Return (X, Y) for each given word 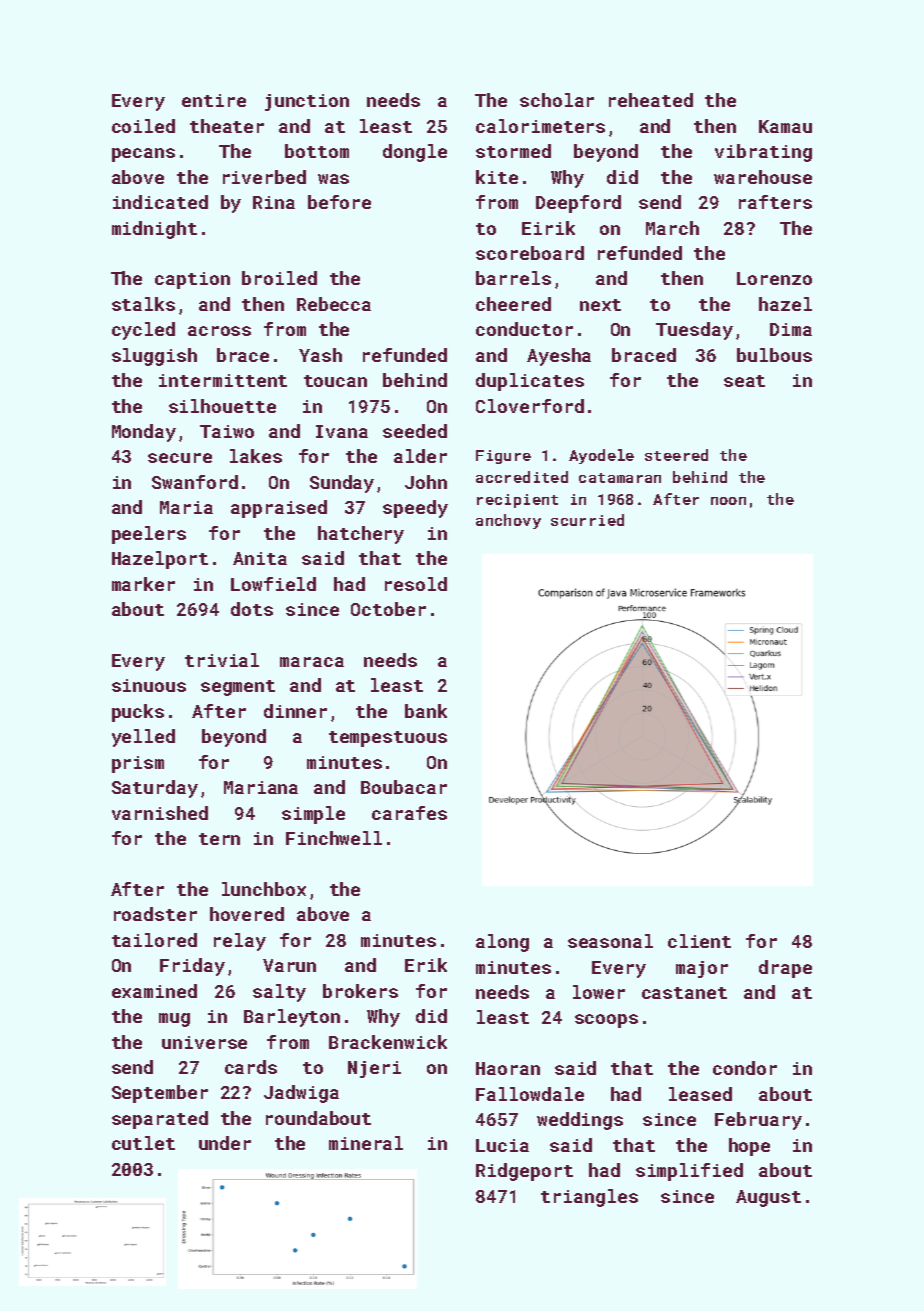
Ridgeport (524, 1172)
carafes (409, 813)
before (339, 202)
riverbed (264, 177)
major (702, 969)
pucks (138, 713)
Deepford (578, 204)
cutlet (143, 1143)
